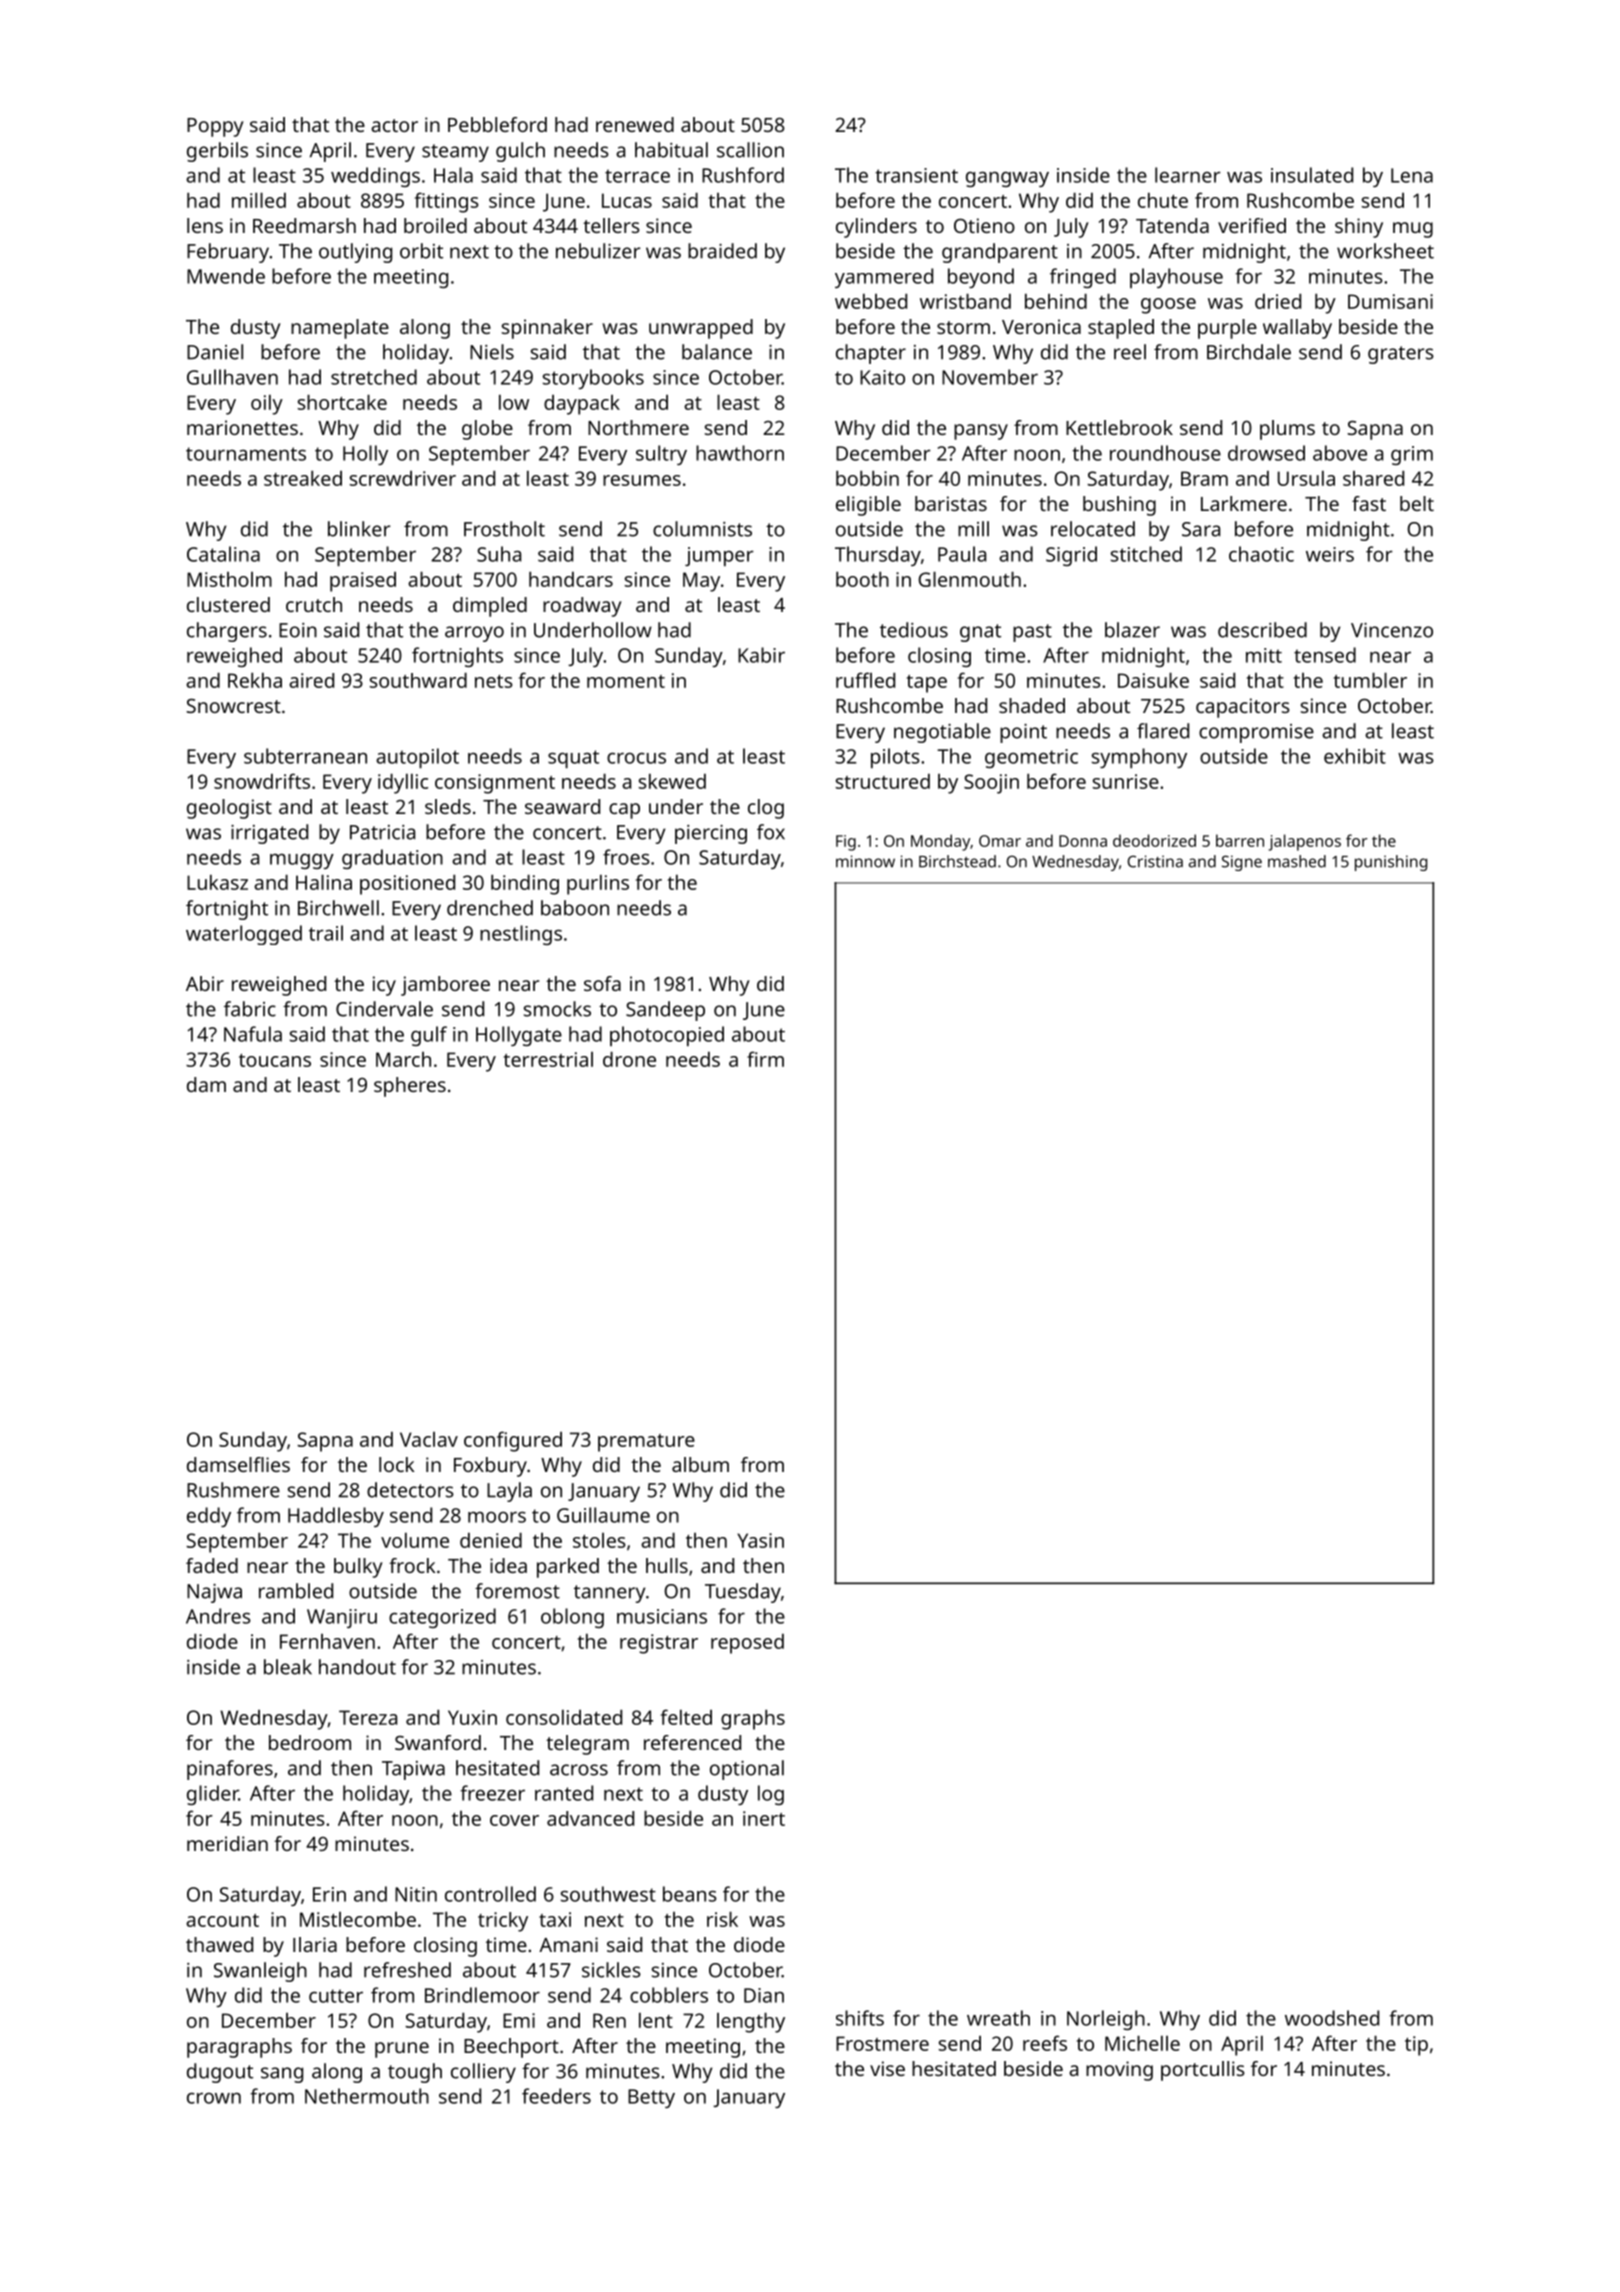  Describe the element at coordinates (865, 861) in the screenshot. I see `minnow` at that location.
